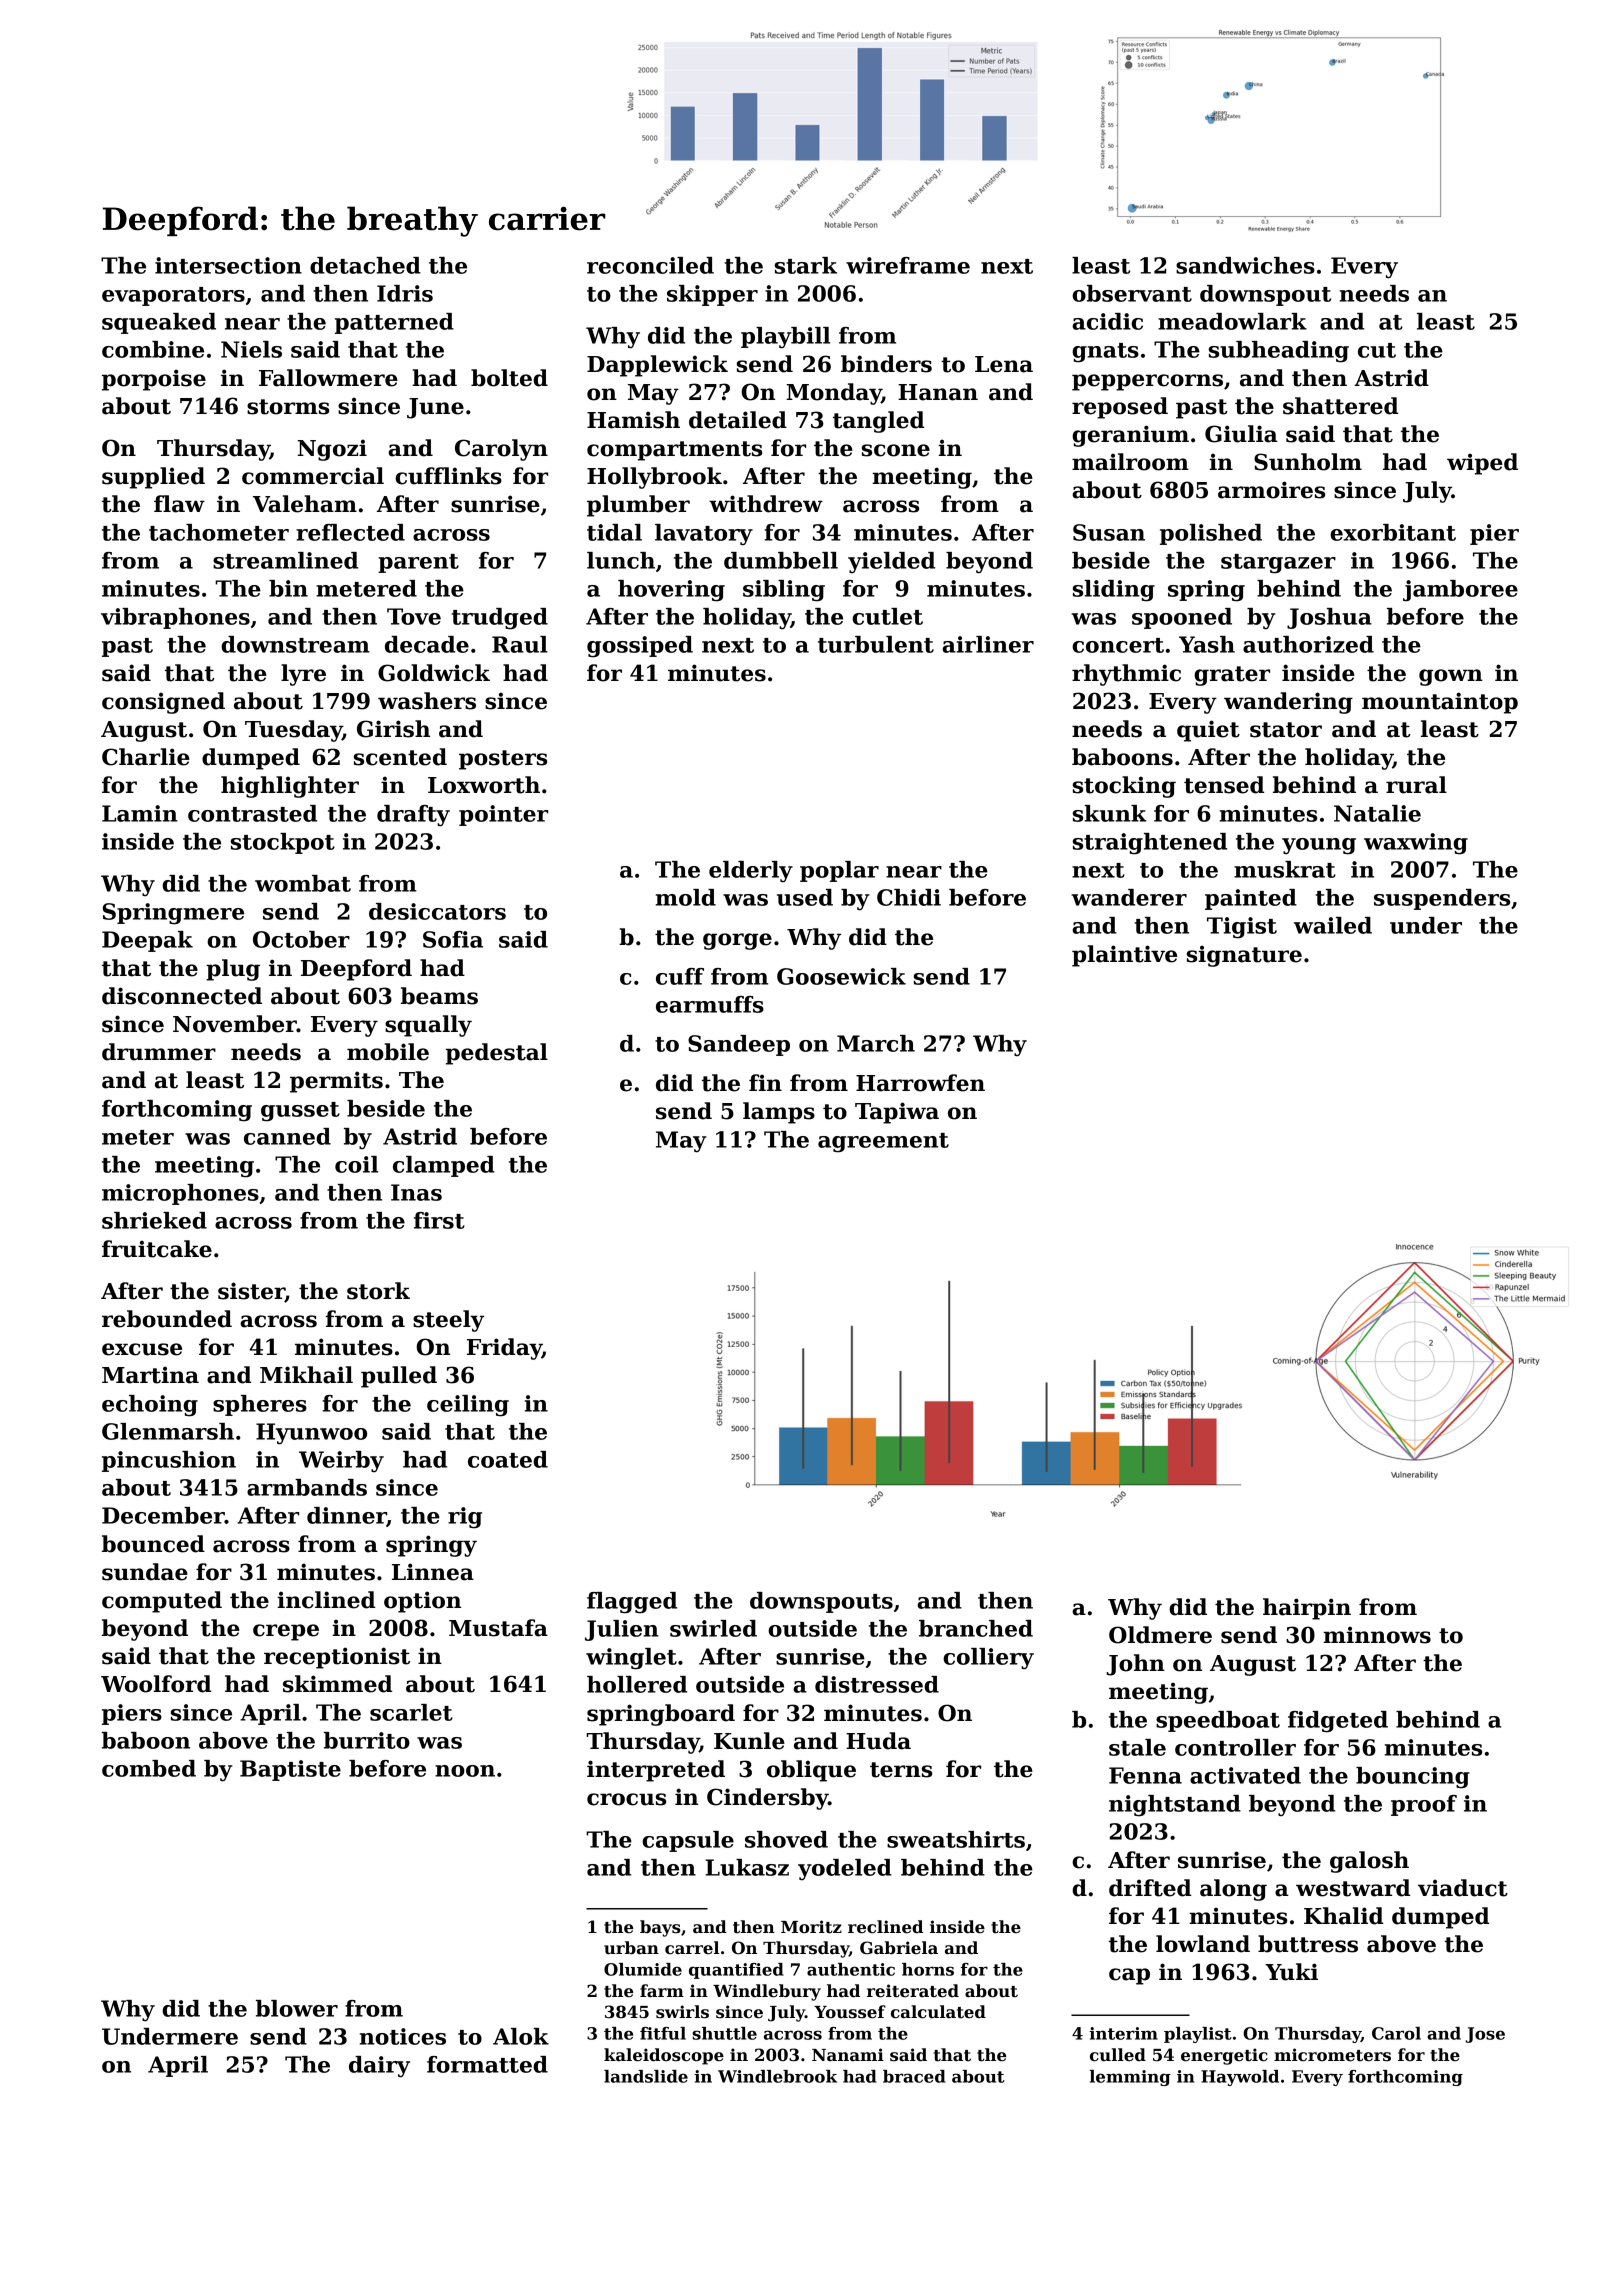  I want to click on rebounded, so click(167, 1319).
